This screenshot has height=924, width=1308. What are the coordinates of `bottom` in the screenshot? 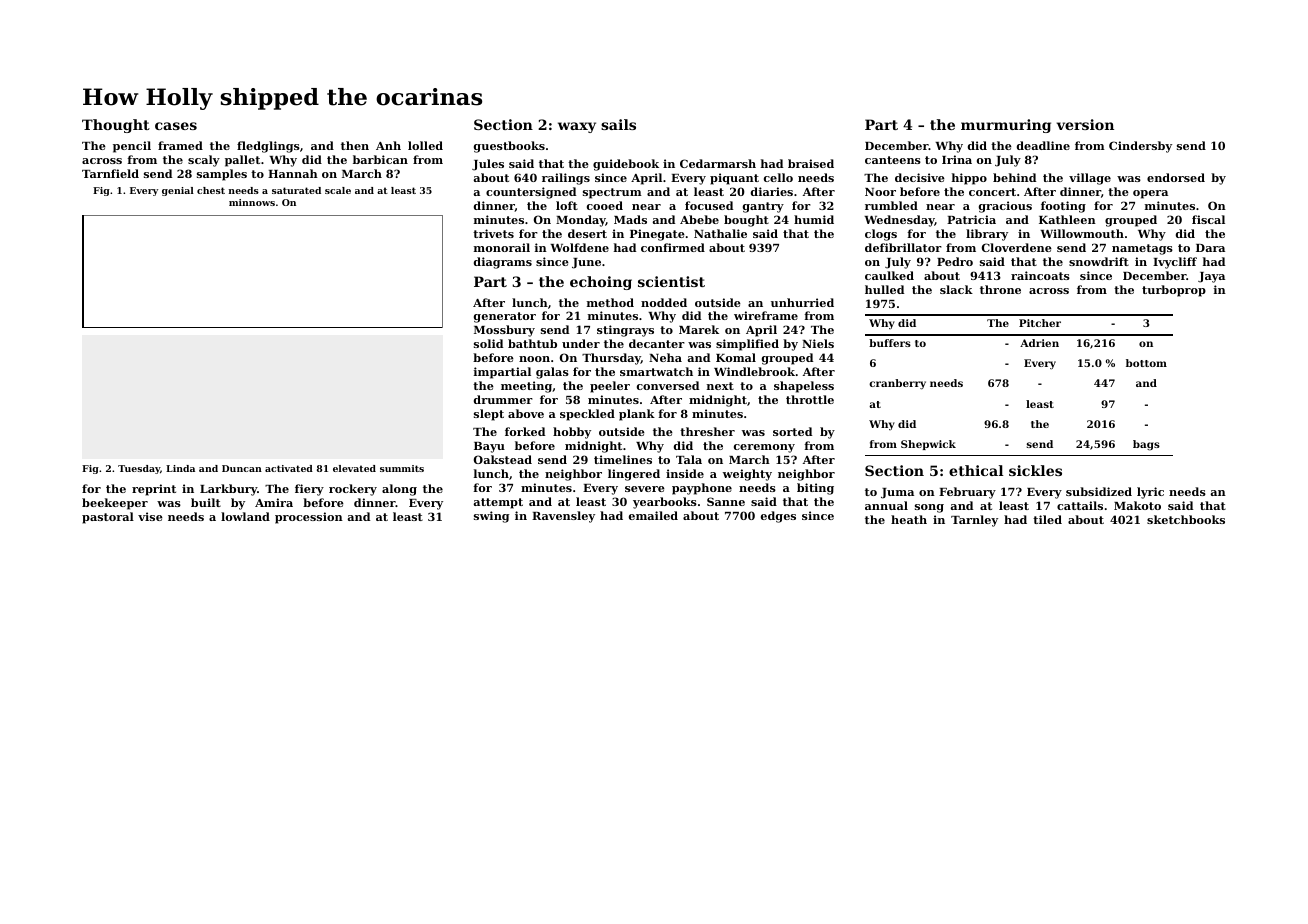 It's located at (1146, 363).
